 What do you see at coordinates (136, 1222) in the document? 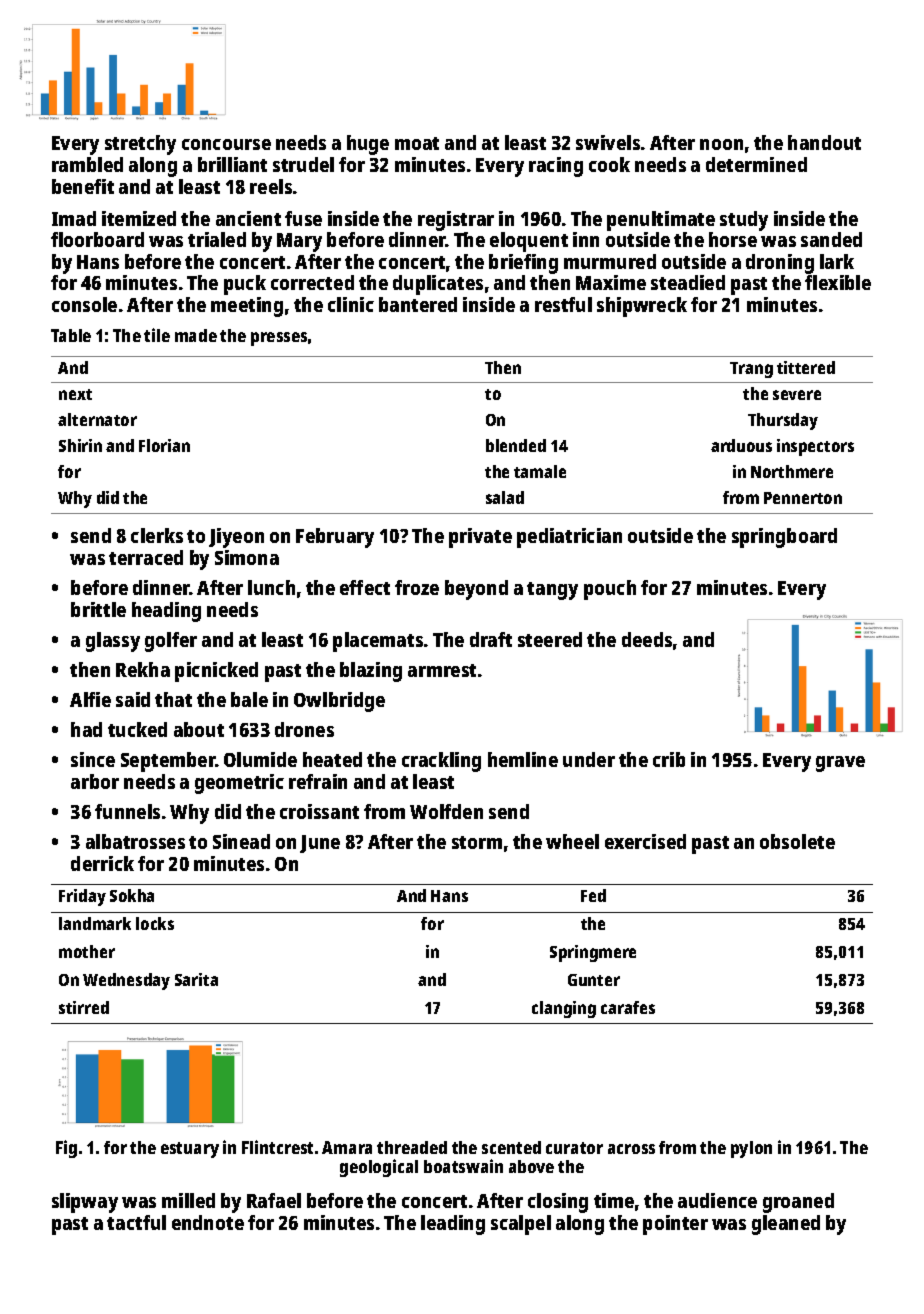
I see `tactful` at bounding box center [136, 1222].
